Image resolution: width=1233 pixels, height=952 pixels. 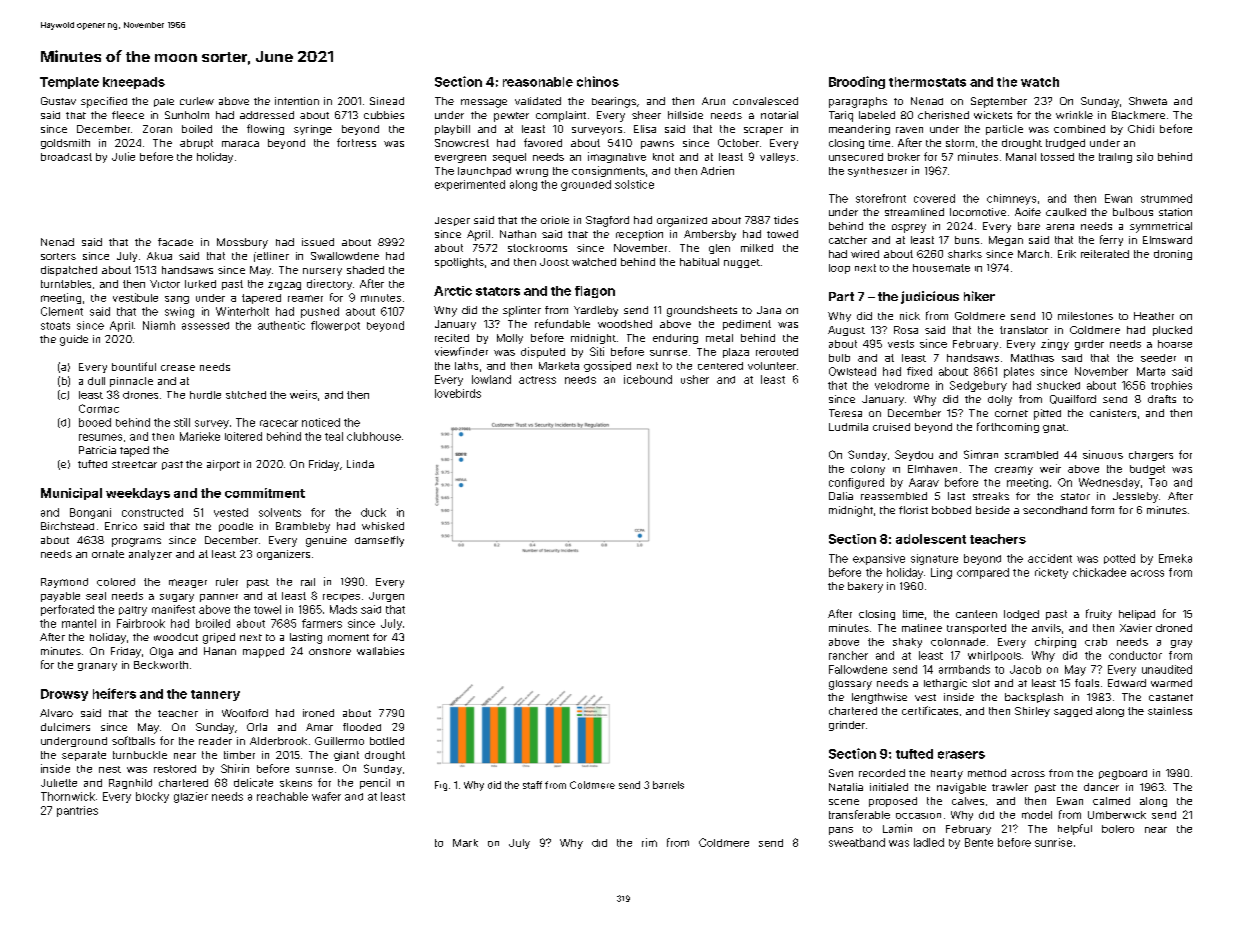 I want to click on glazier, so click(x=191, y=797).
